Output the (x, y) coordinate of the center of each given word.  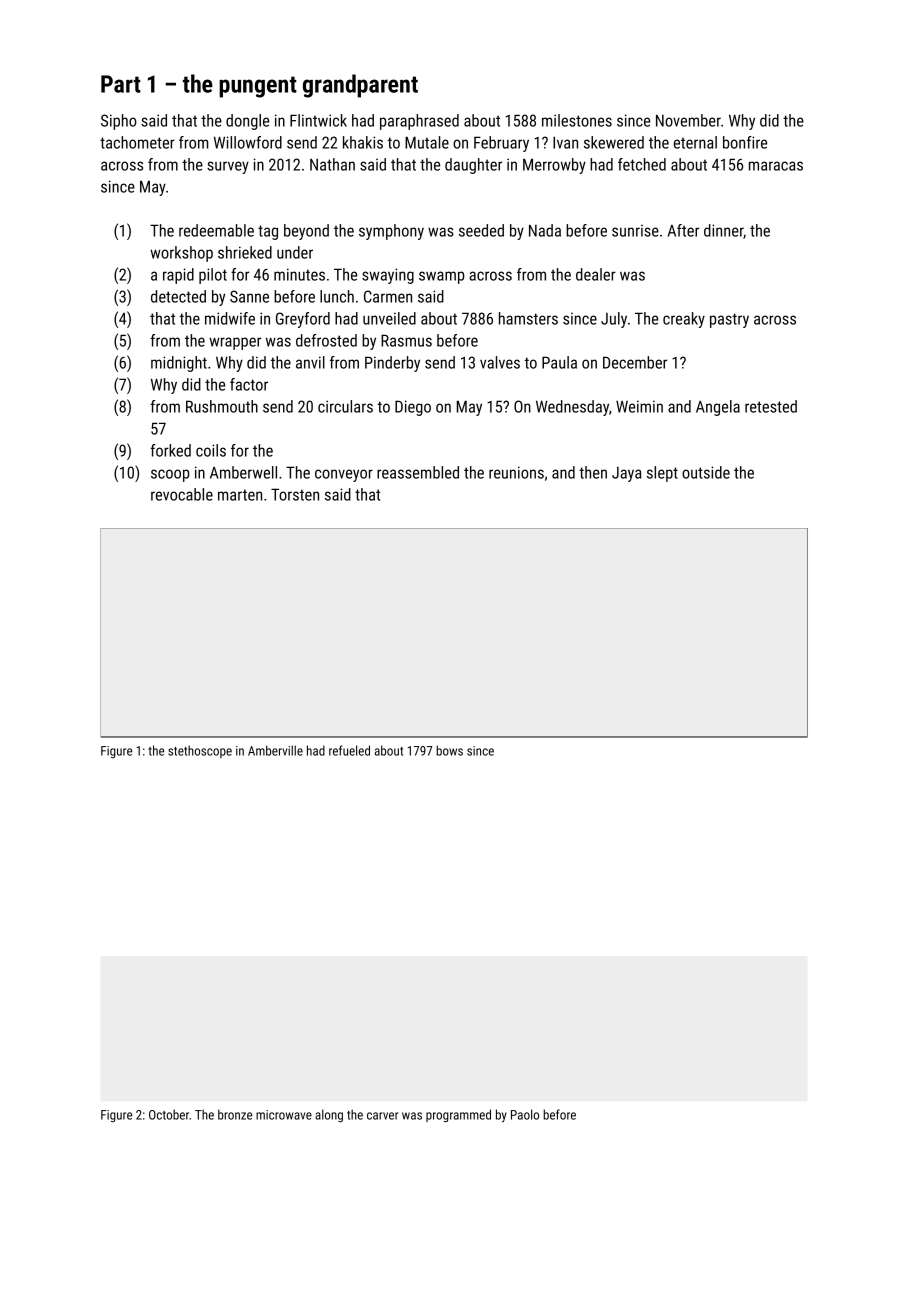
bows (449, 750)
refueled (349, 750)
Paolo (525, 1114)
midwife (230, 318)
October (169, 1114)
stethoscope (200, 751)
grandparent (360, 86)
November (688, 120)
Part (121, 84)
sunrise (635, 230)
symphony (391, 232)
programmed (458, 1115)
